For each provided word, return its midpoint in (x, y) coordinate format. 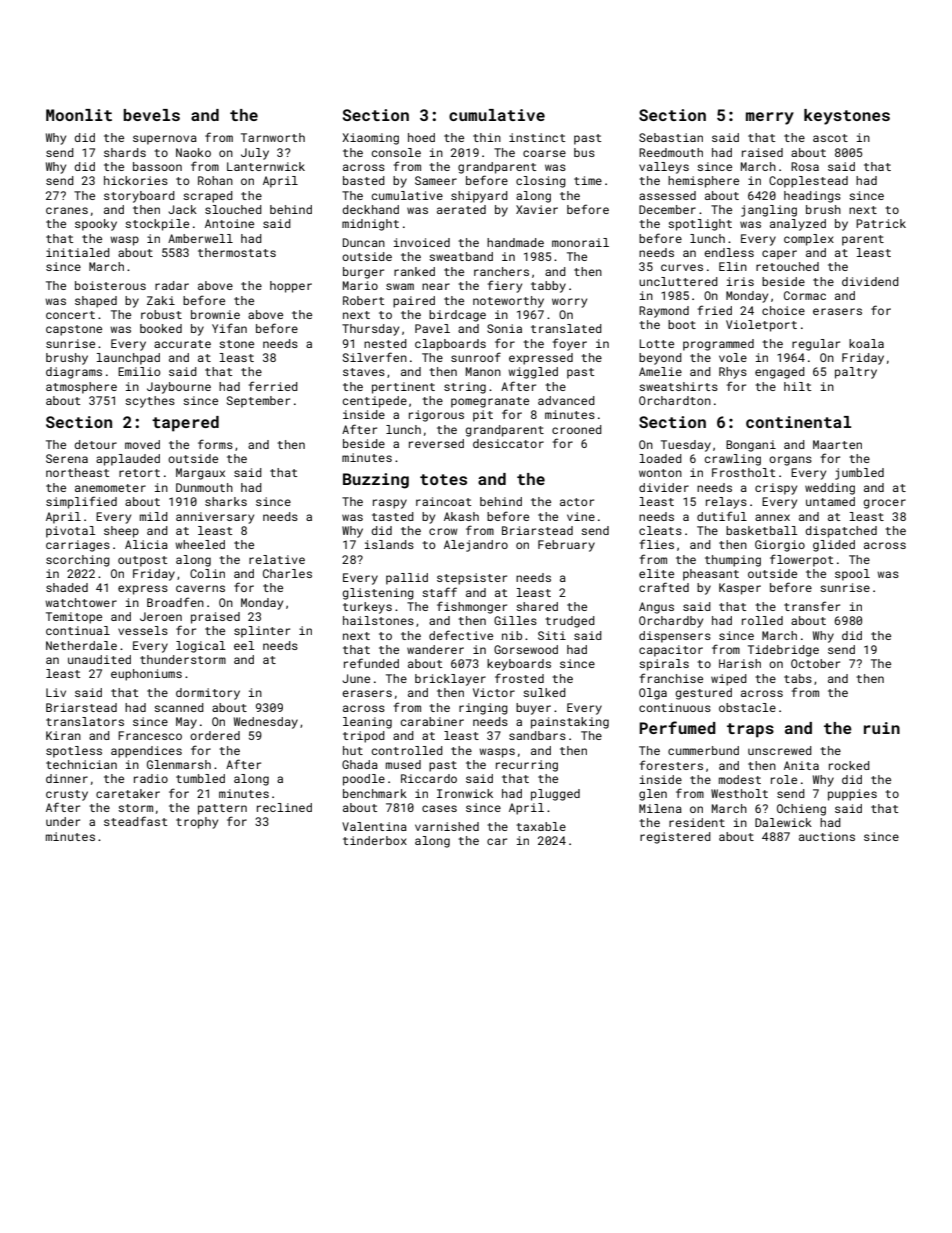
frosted (519, 678)
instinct (537, 137)
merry (770, 118)
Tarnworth (273, 137)
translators (85, 721)
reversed (436, 443)
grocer (885, 504)
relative (277, 559)
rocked (849, 765)
